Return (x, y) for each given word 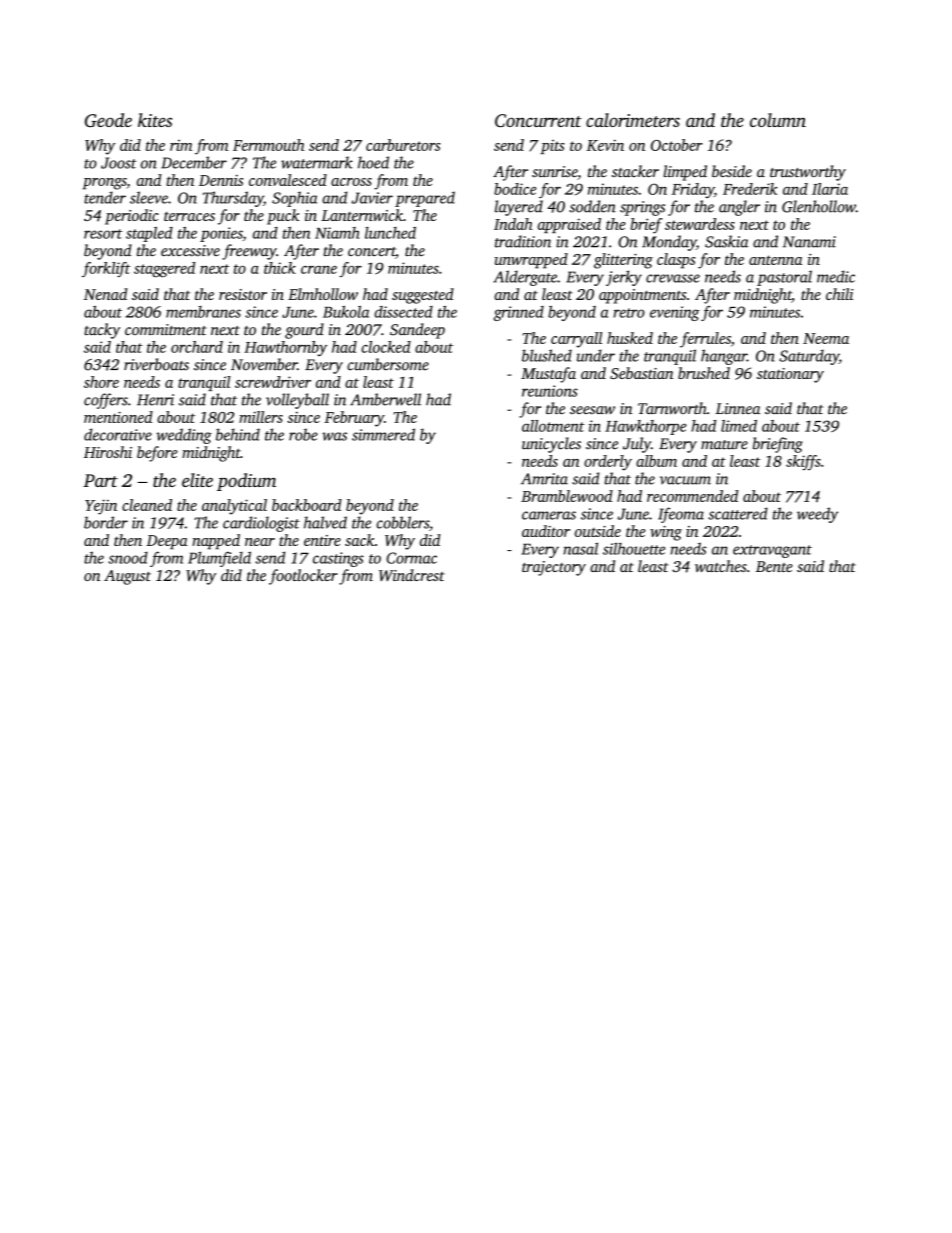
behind (238, 434)
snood (128, 557)
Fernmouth (268, 145)
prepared (425, 199)
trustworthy (808, 173)
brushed (704, 373)
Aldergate (525, 278)
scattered (738, 513)
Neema (826, 338)
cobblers (402, 522)
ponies (221, 234)
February (354, 419)
